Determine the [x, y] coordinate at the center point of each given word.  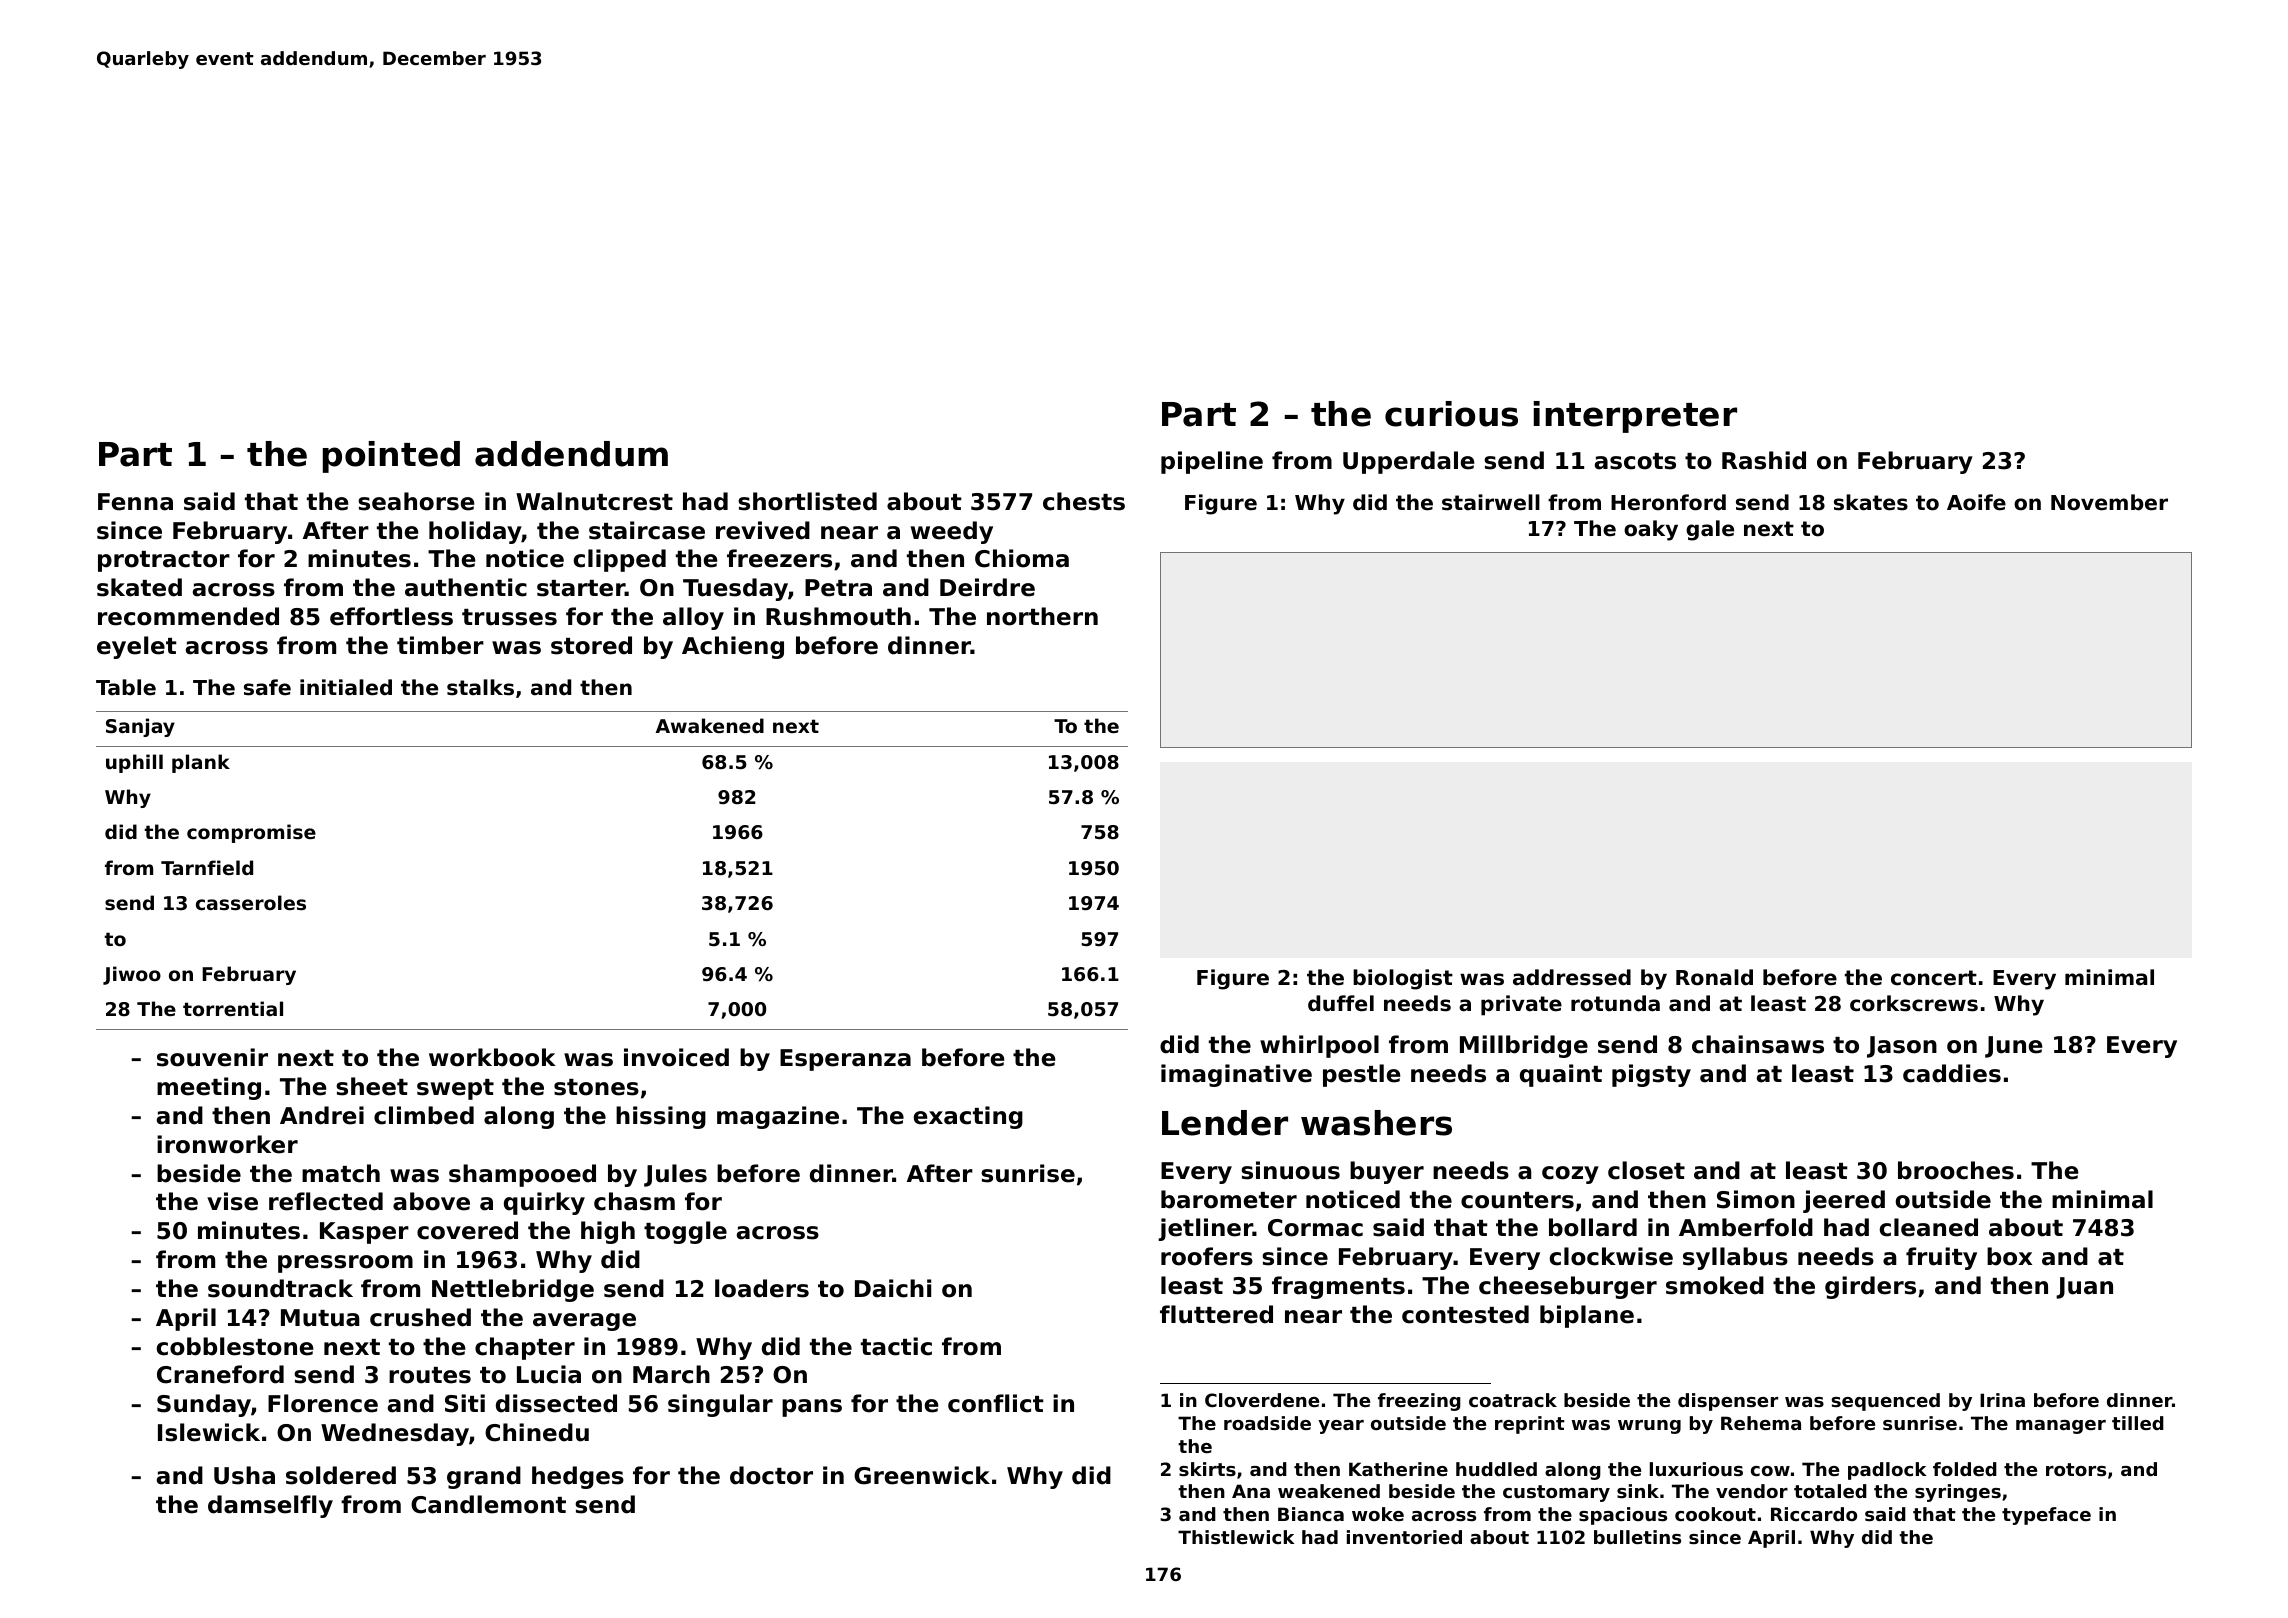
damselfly [270, 1506]
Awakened [710, 725]
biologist [1403, 979]
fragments [1338, 1287]
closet [1646, 1170]
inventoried [1404, 1537]
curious [1451, 414]
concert [1934, 978]
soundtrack [280, 1288]
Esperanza [845, 1060]
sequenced [1885, 1402]
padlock [1887, 1471]
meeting [209, 1088]
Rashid [1764, 460]
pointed [391, 457]
